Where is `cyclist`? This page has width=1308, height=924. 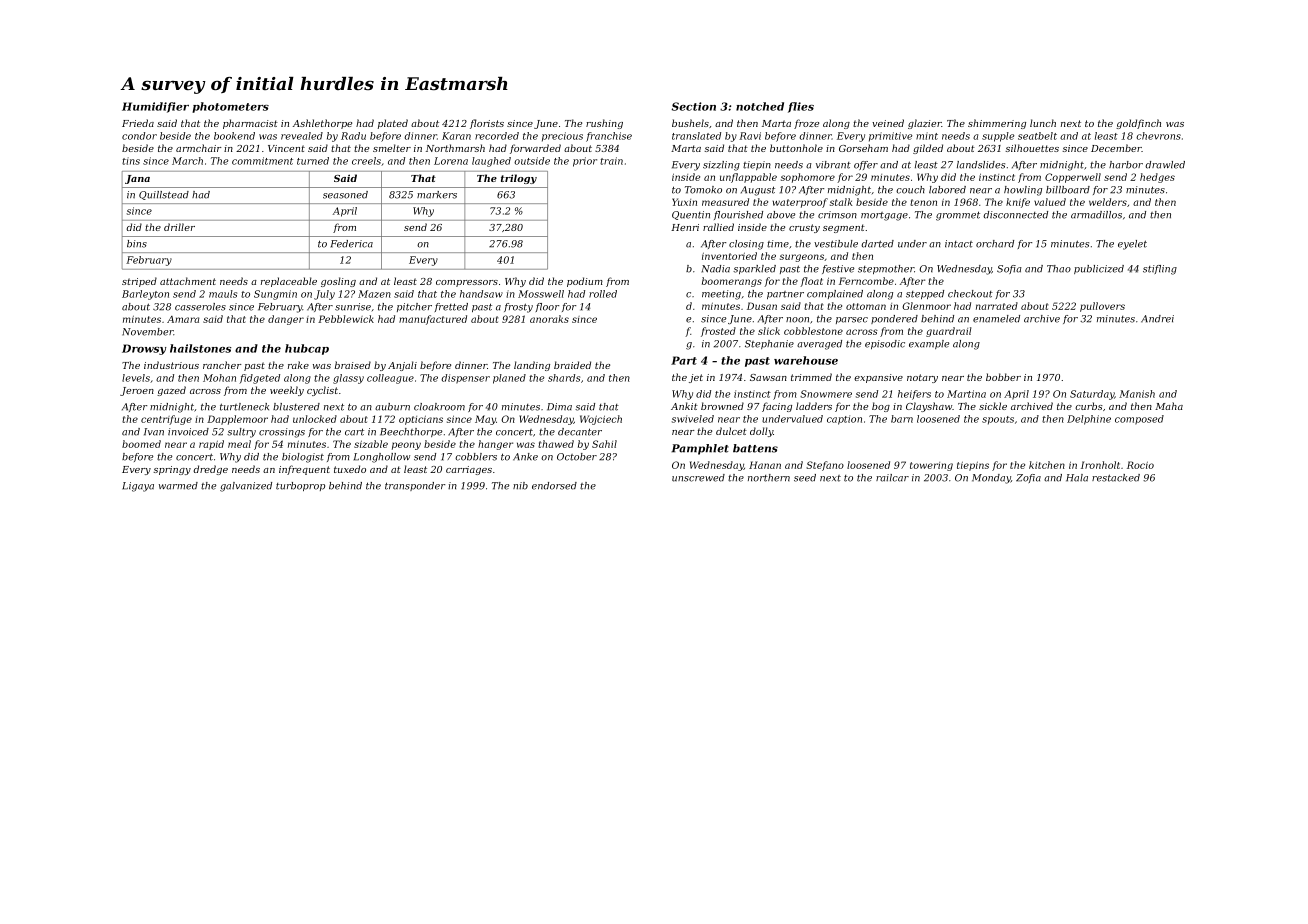 cyclist is located at coordinates (322, 391).
